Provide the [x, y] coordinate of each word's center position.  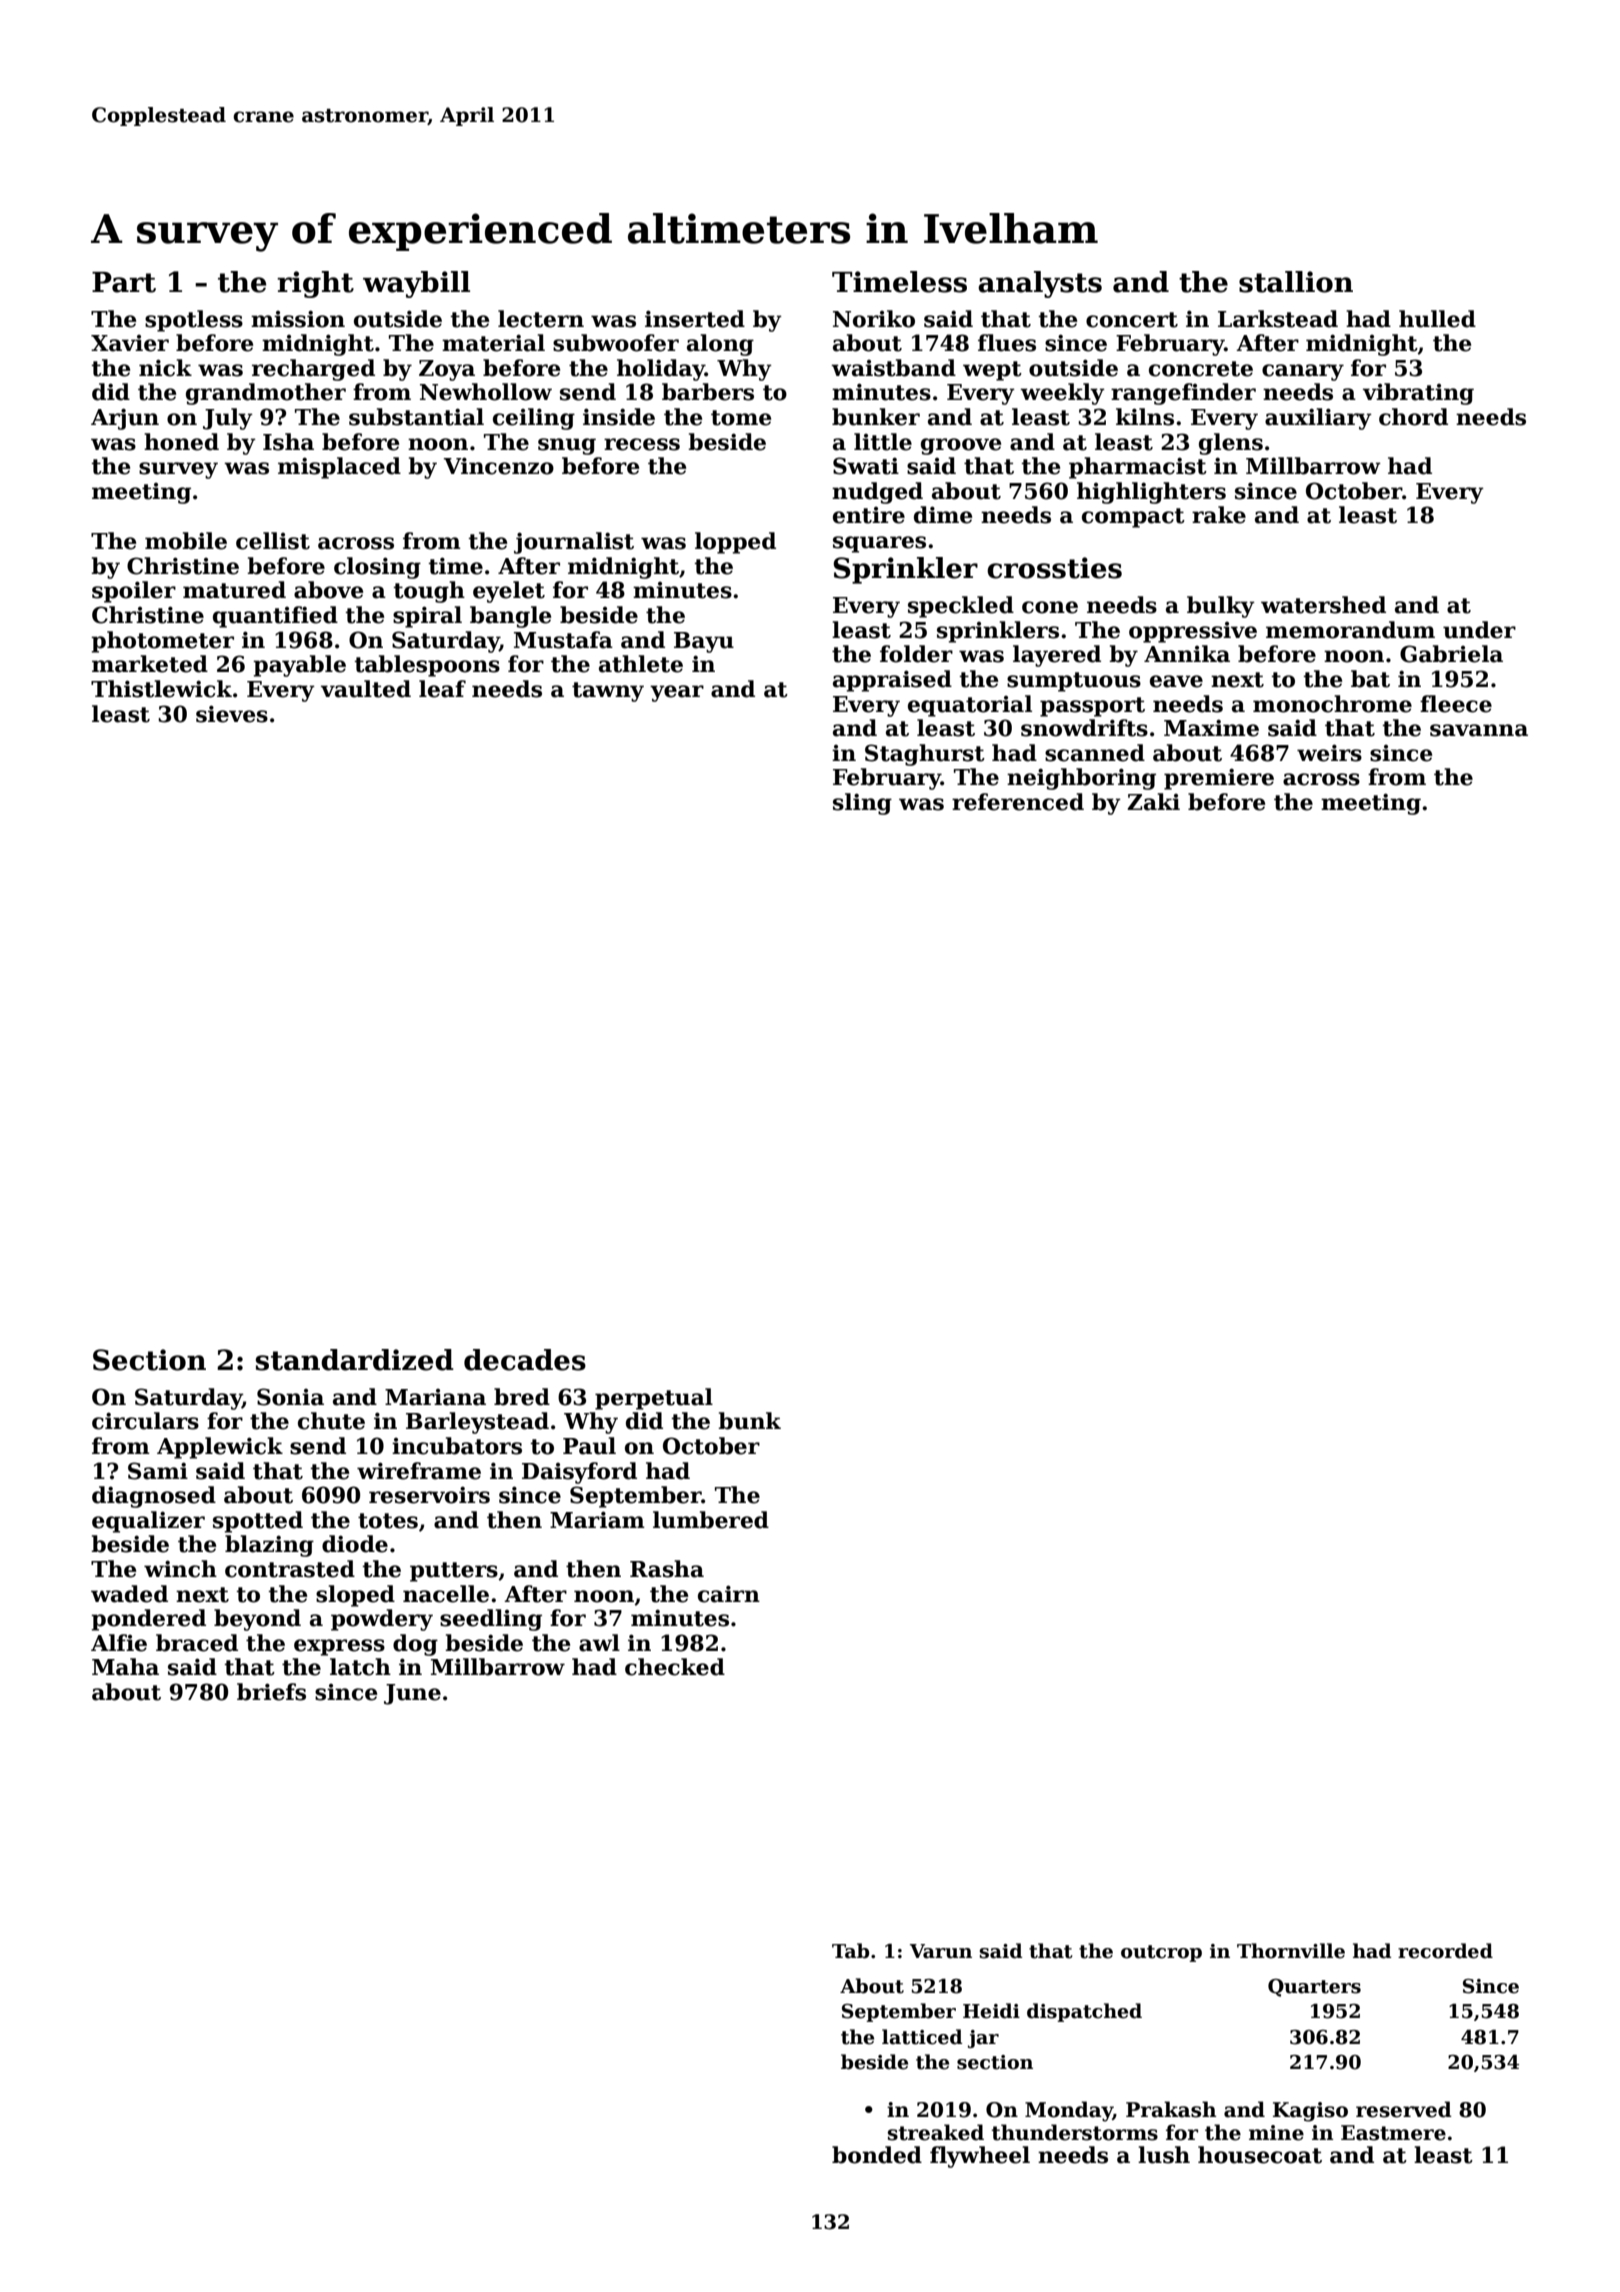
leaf [442, 689]
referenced [1018, 802]
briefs [271, 1692]
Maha [125, 1667]
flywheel [980, 2157]
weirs [1329, 753]
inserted [695, 319]
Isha [288, 442]
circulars [145, 1421]
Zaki [1153, 802]
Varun [941, 1951]
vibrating [1418, 394]
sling [862, 804]
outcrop [1161, 1953]
